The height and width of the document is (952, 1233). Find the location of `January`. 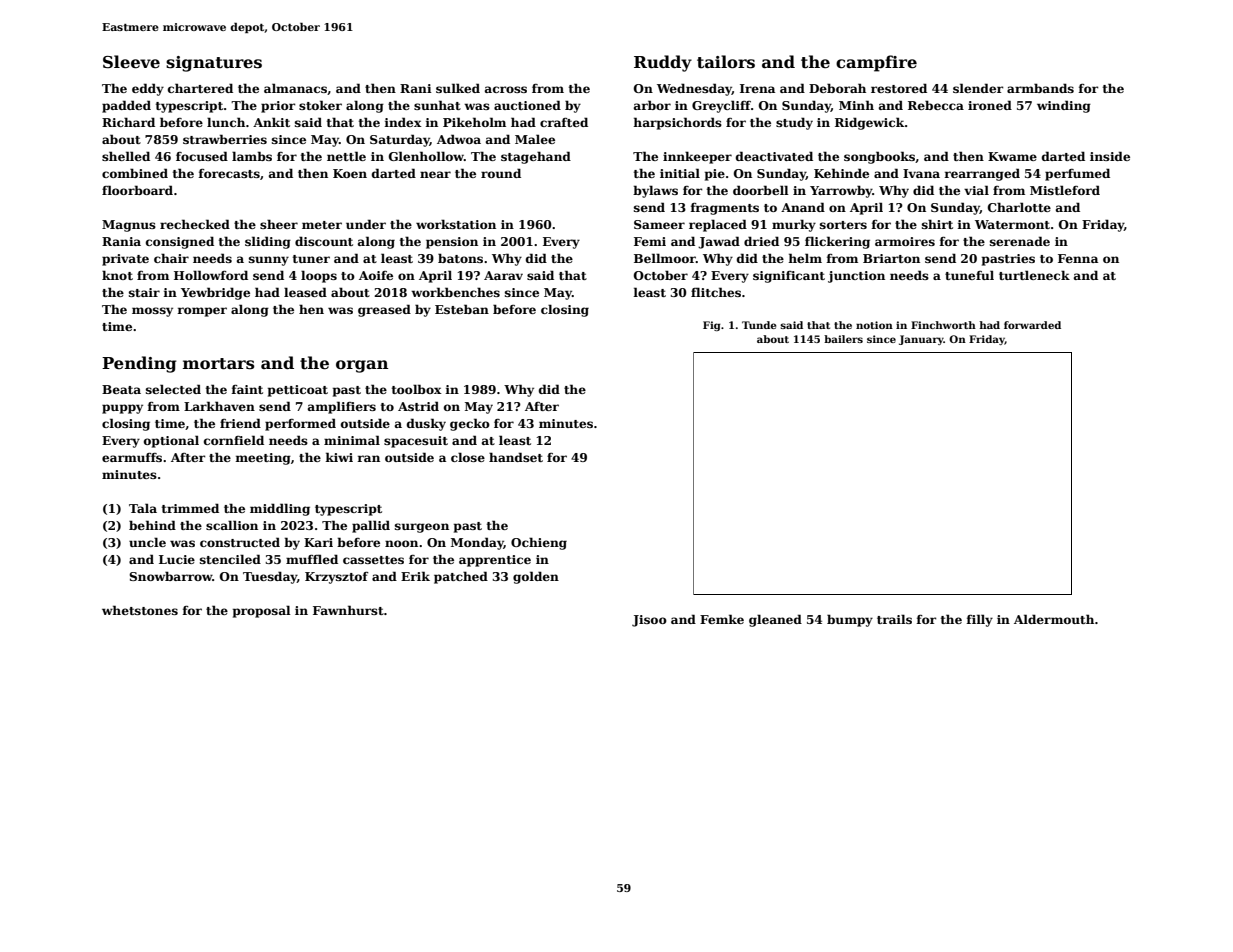

January is located at coordinates (921, 340).
